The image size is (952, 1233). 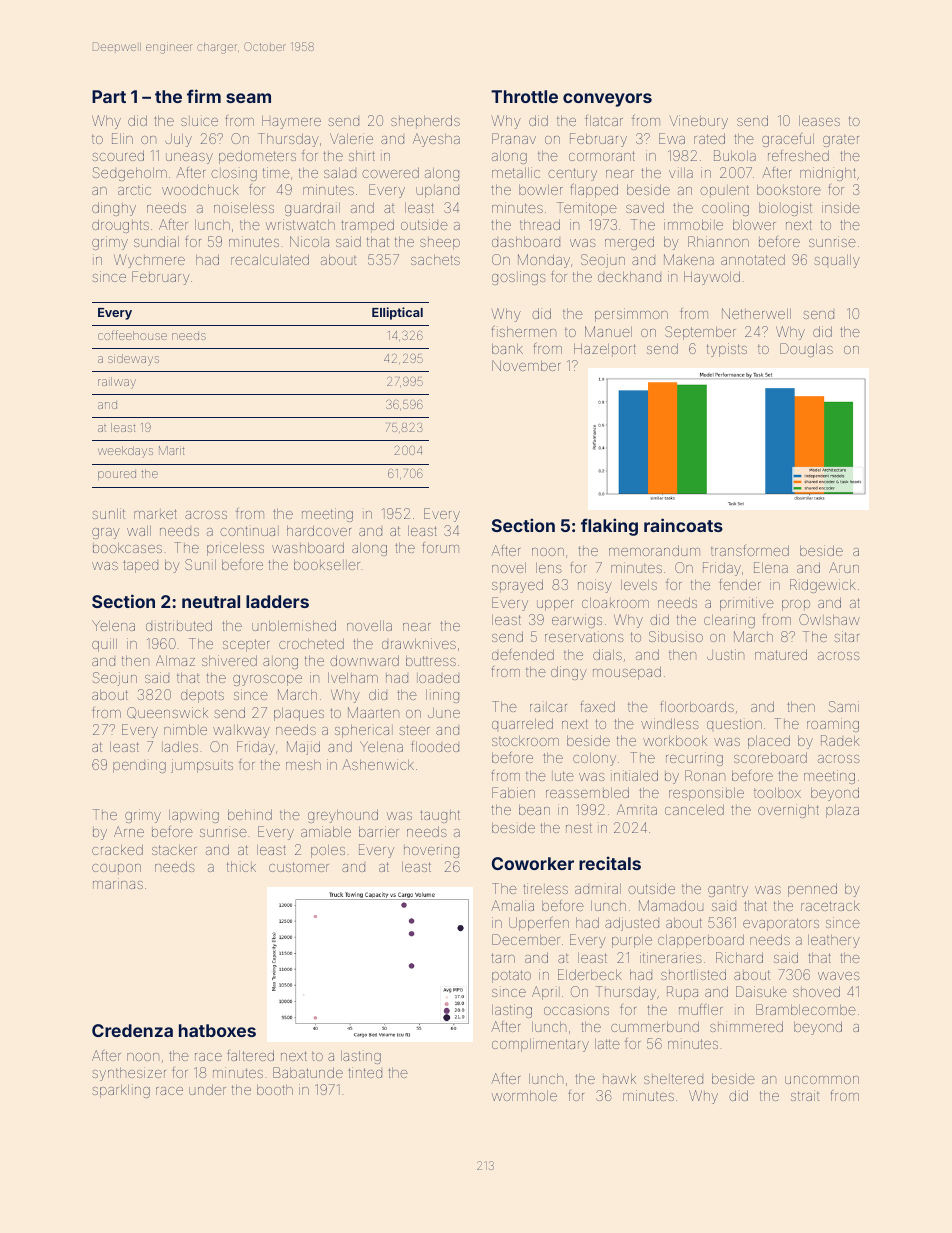 I want to click on sprayed, so click(x=517, y=586).
